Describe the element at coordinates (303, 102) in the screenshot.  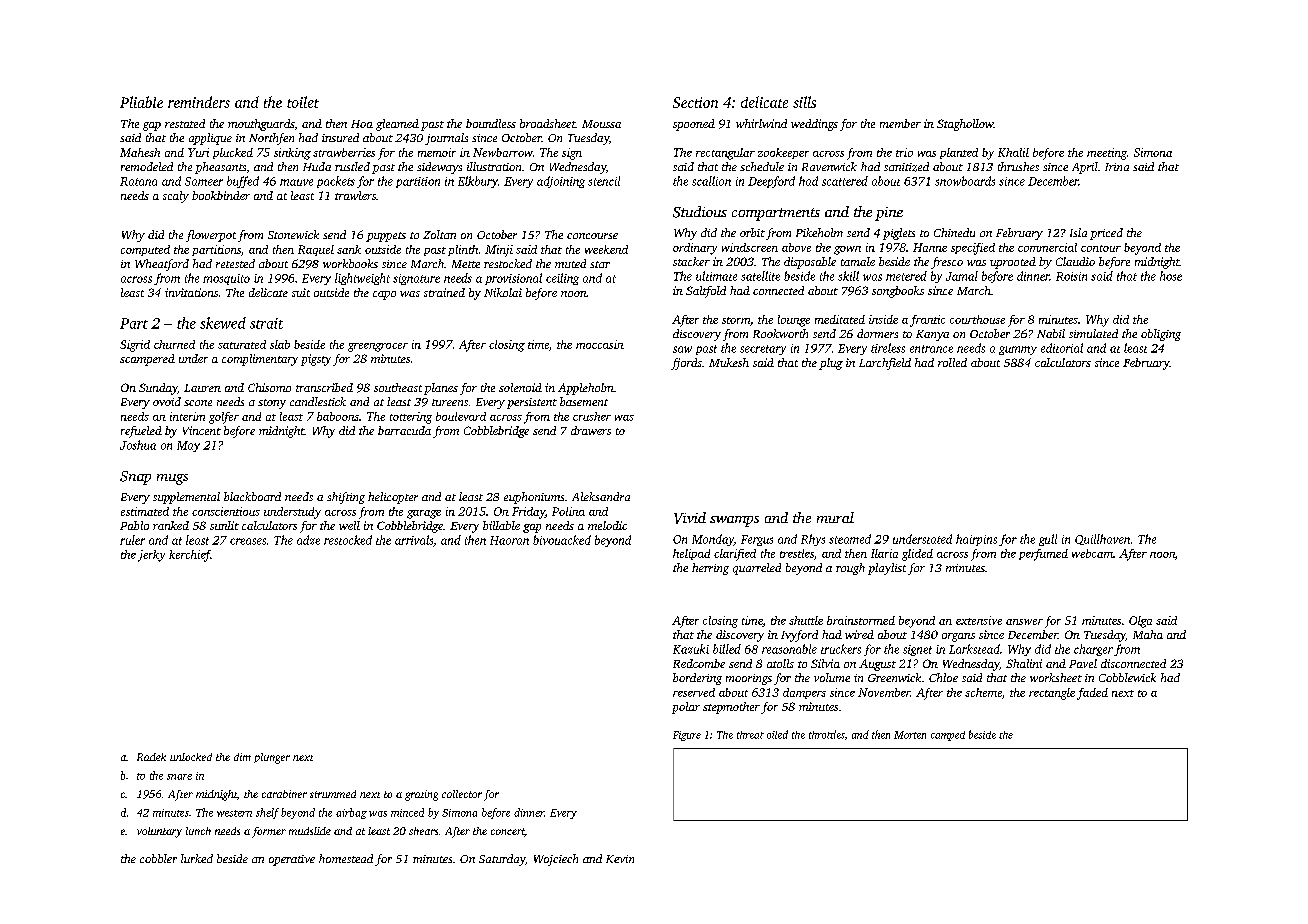
I see `toilet` at that location.
